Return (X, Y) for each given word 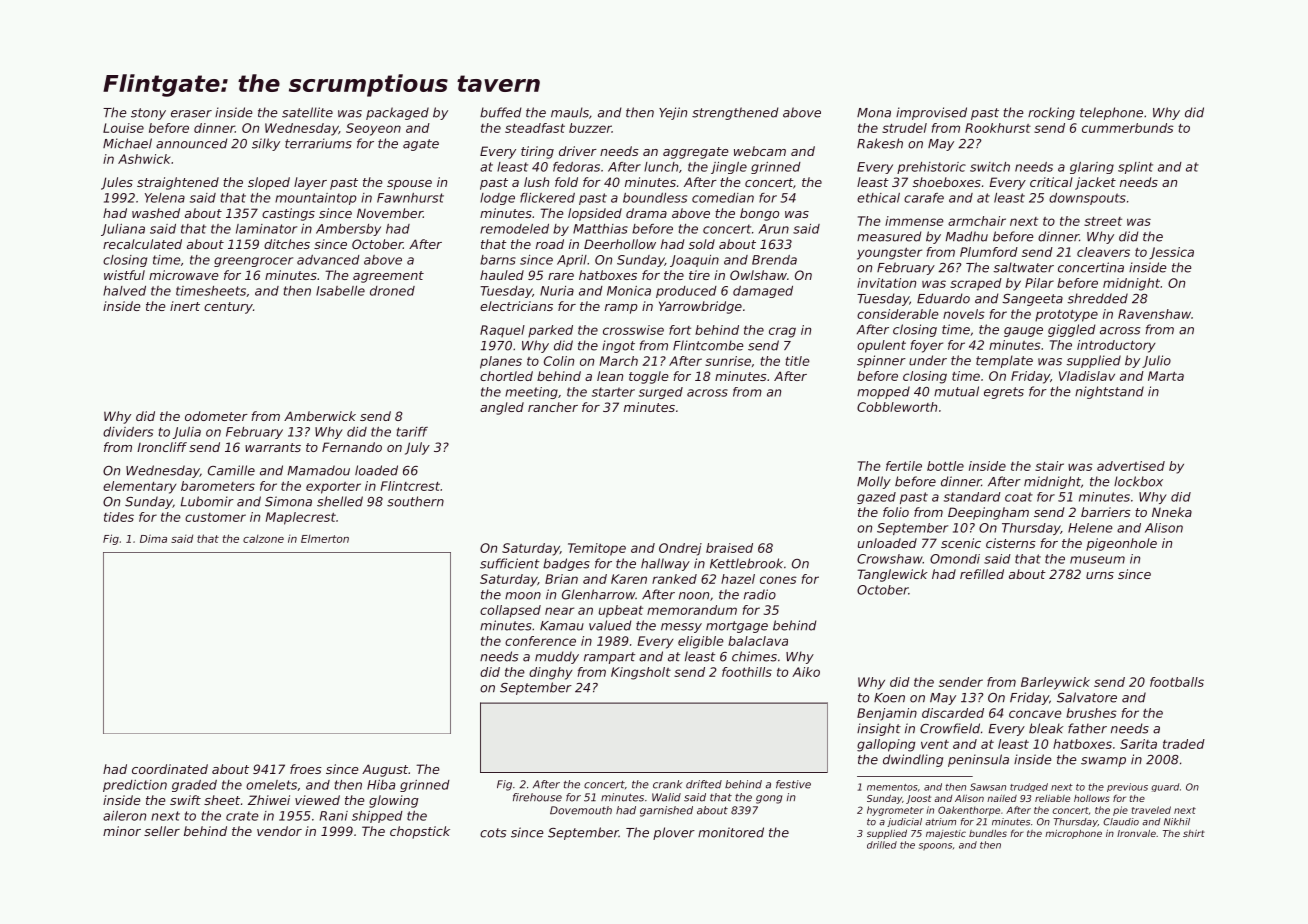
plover (674, 833)
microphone (1073, 834)
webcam (760, 151)
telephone (1111, 113)
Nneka (1172, 512)
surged (661, 393)
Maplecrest (300, 518)
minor (122, 831)
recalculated (142, 244)
